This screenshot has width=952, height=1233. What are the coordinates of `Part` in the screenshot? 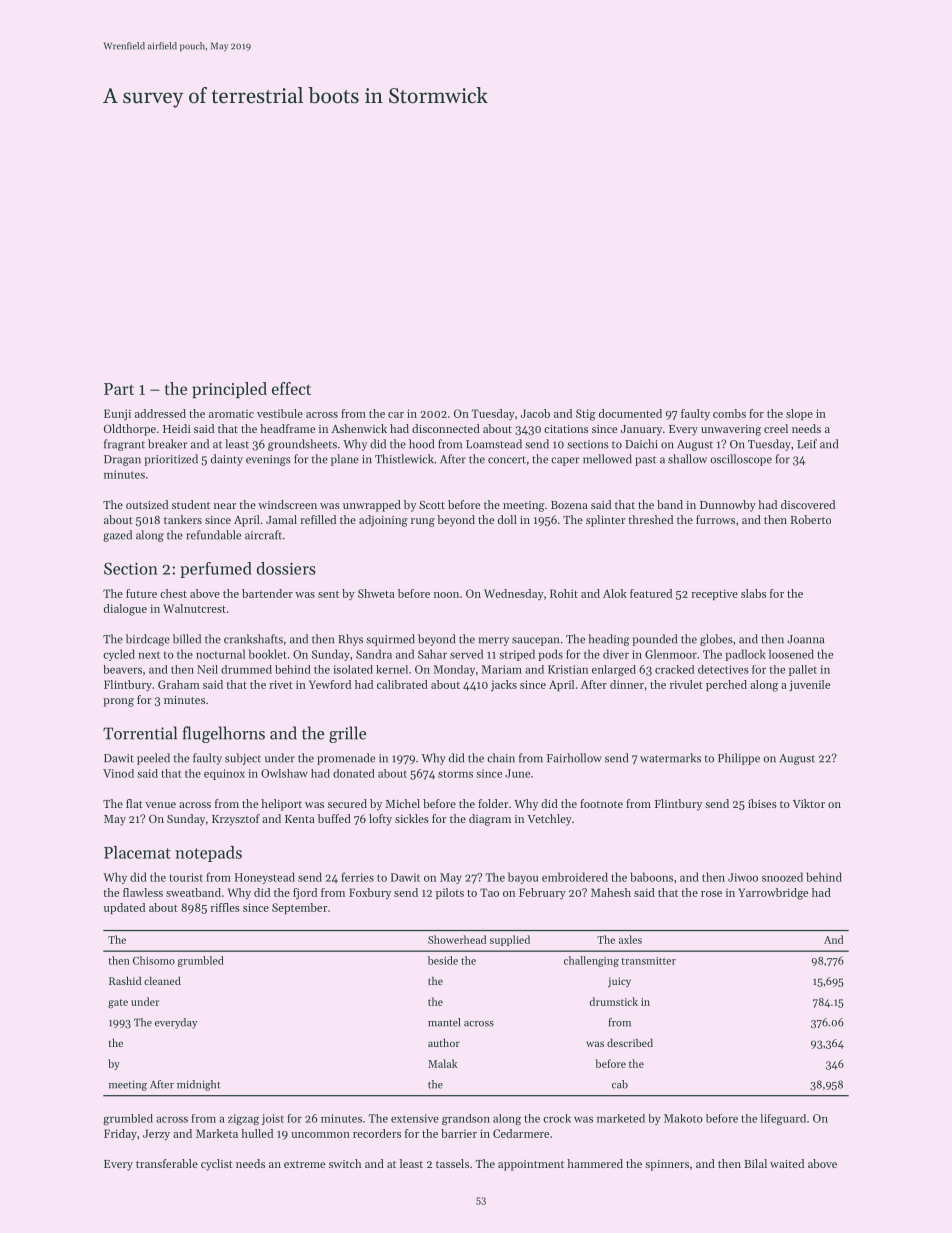 It's located at (119, 389).
